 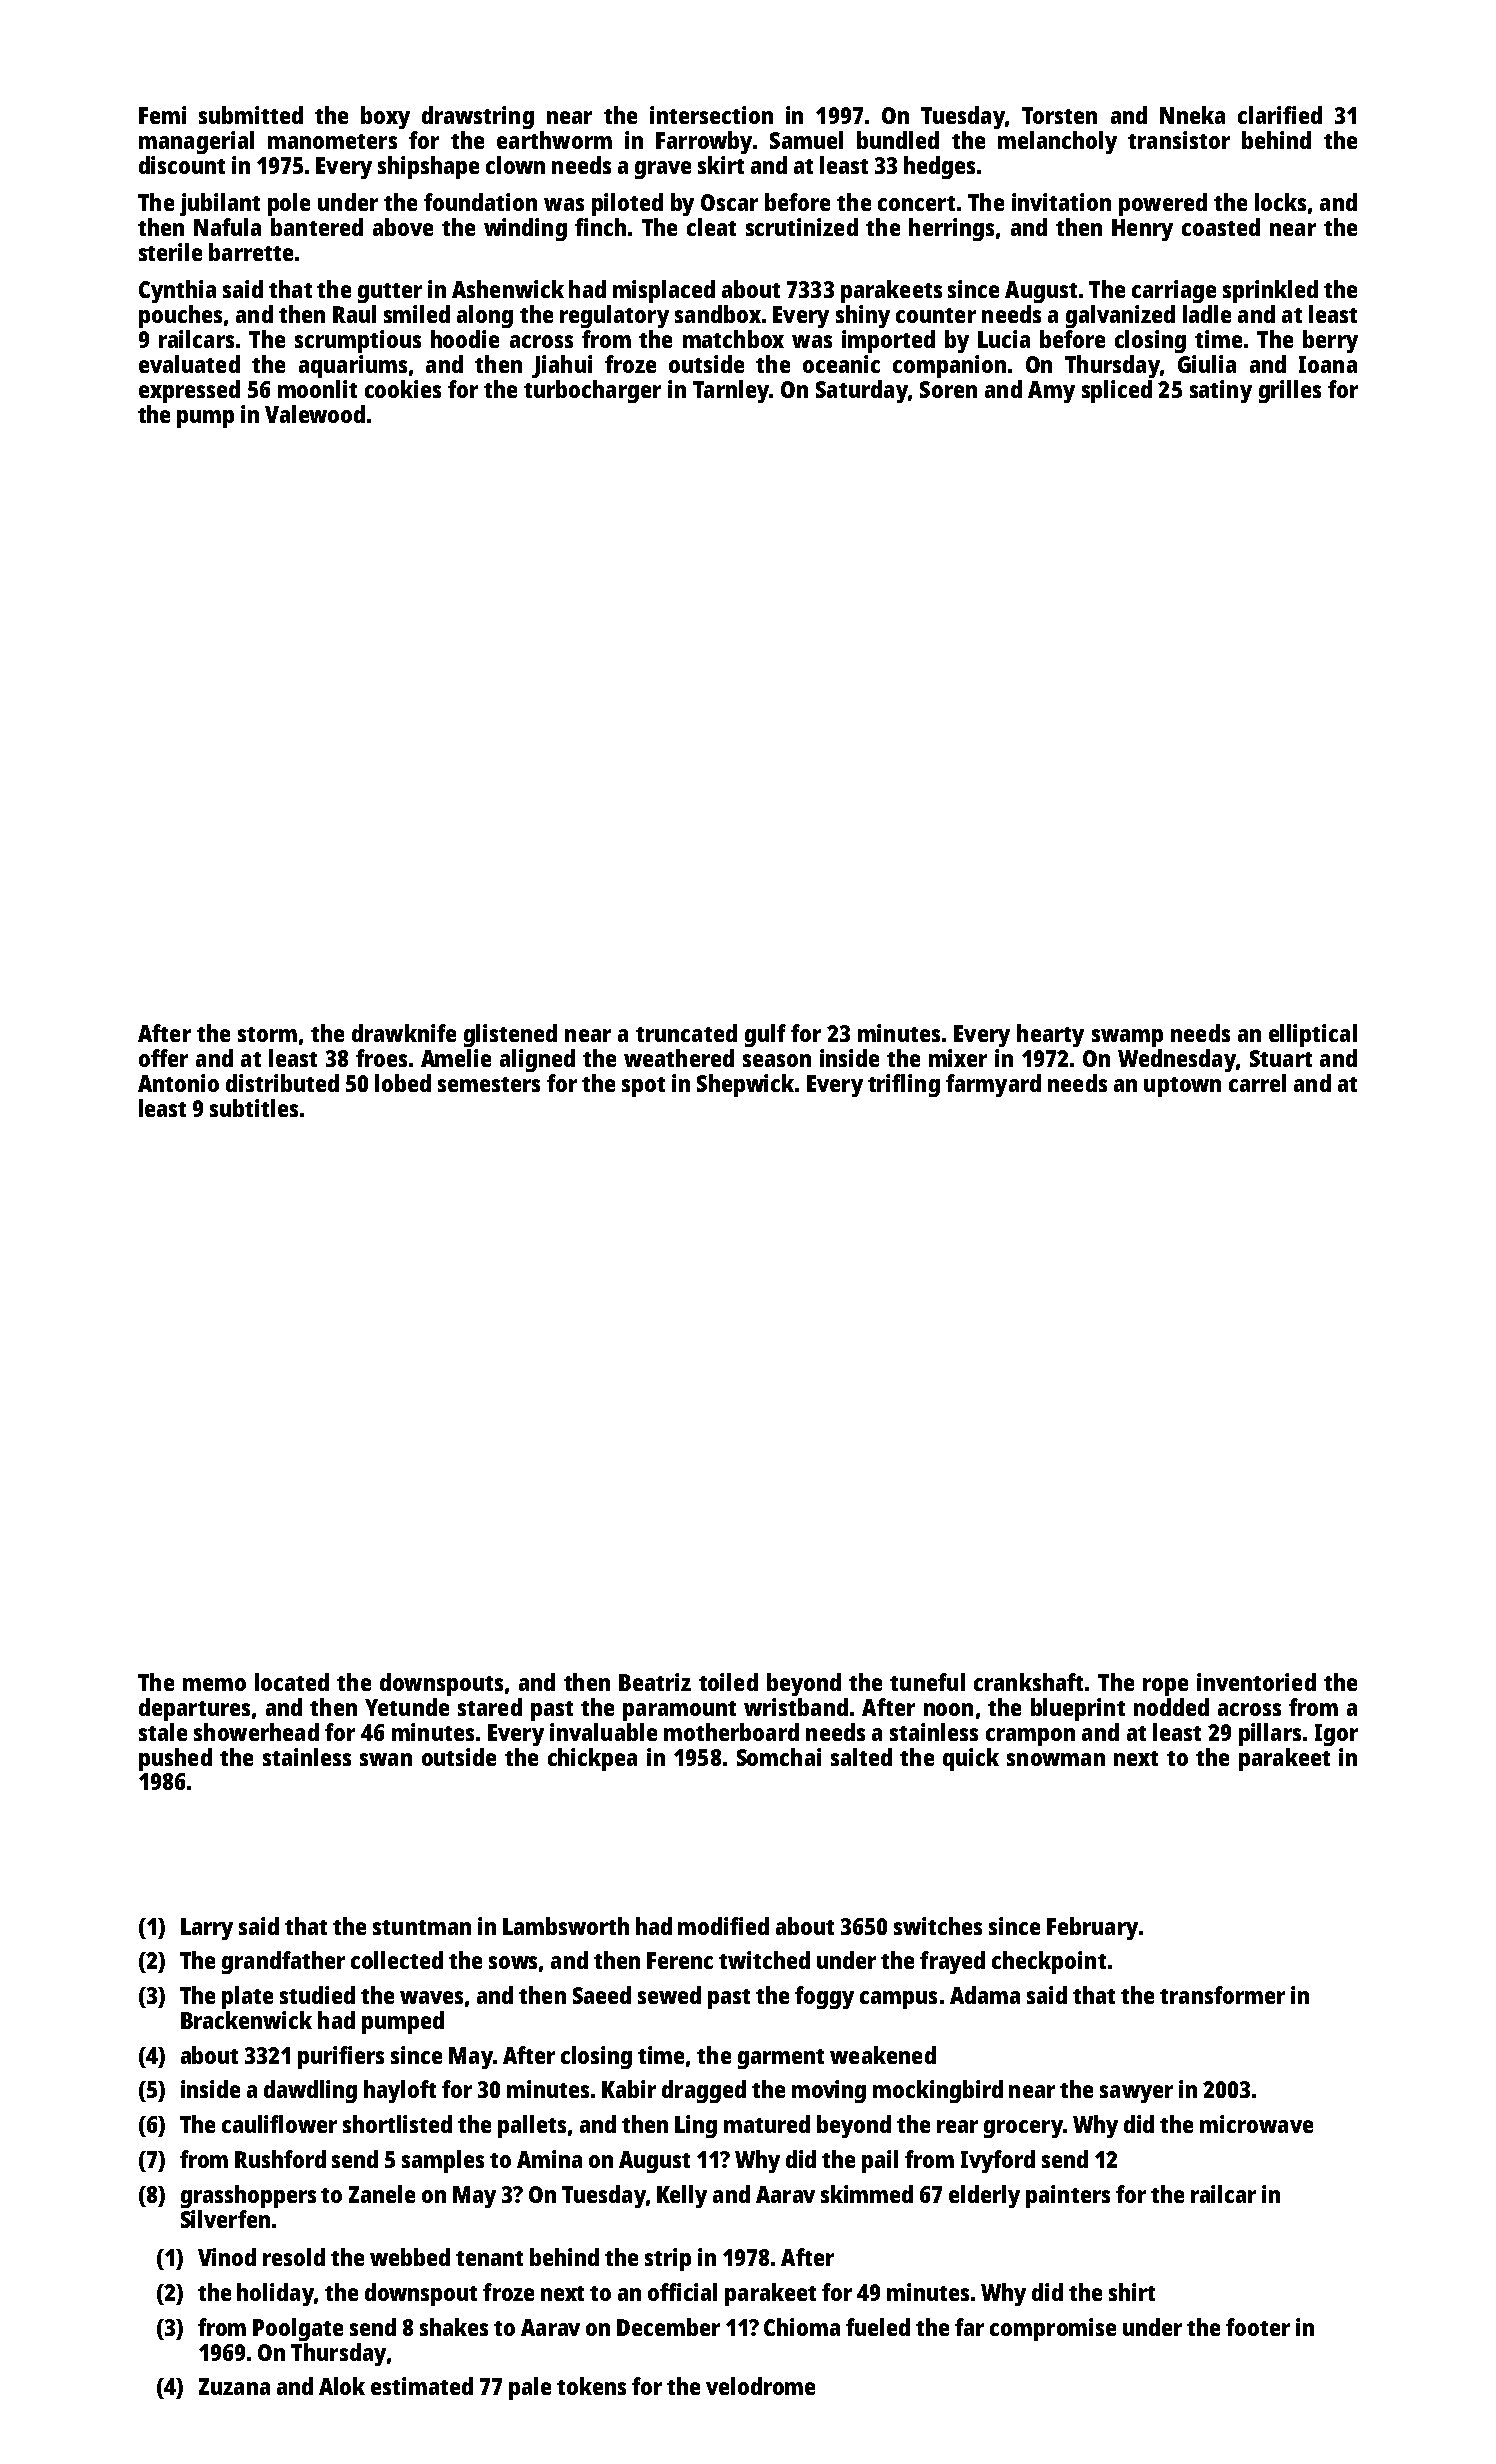 What do you see at coordinates (400, 2091) in the screenshot?
I see `hayloft` at bounding box center [400, 2091].
